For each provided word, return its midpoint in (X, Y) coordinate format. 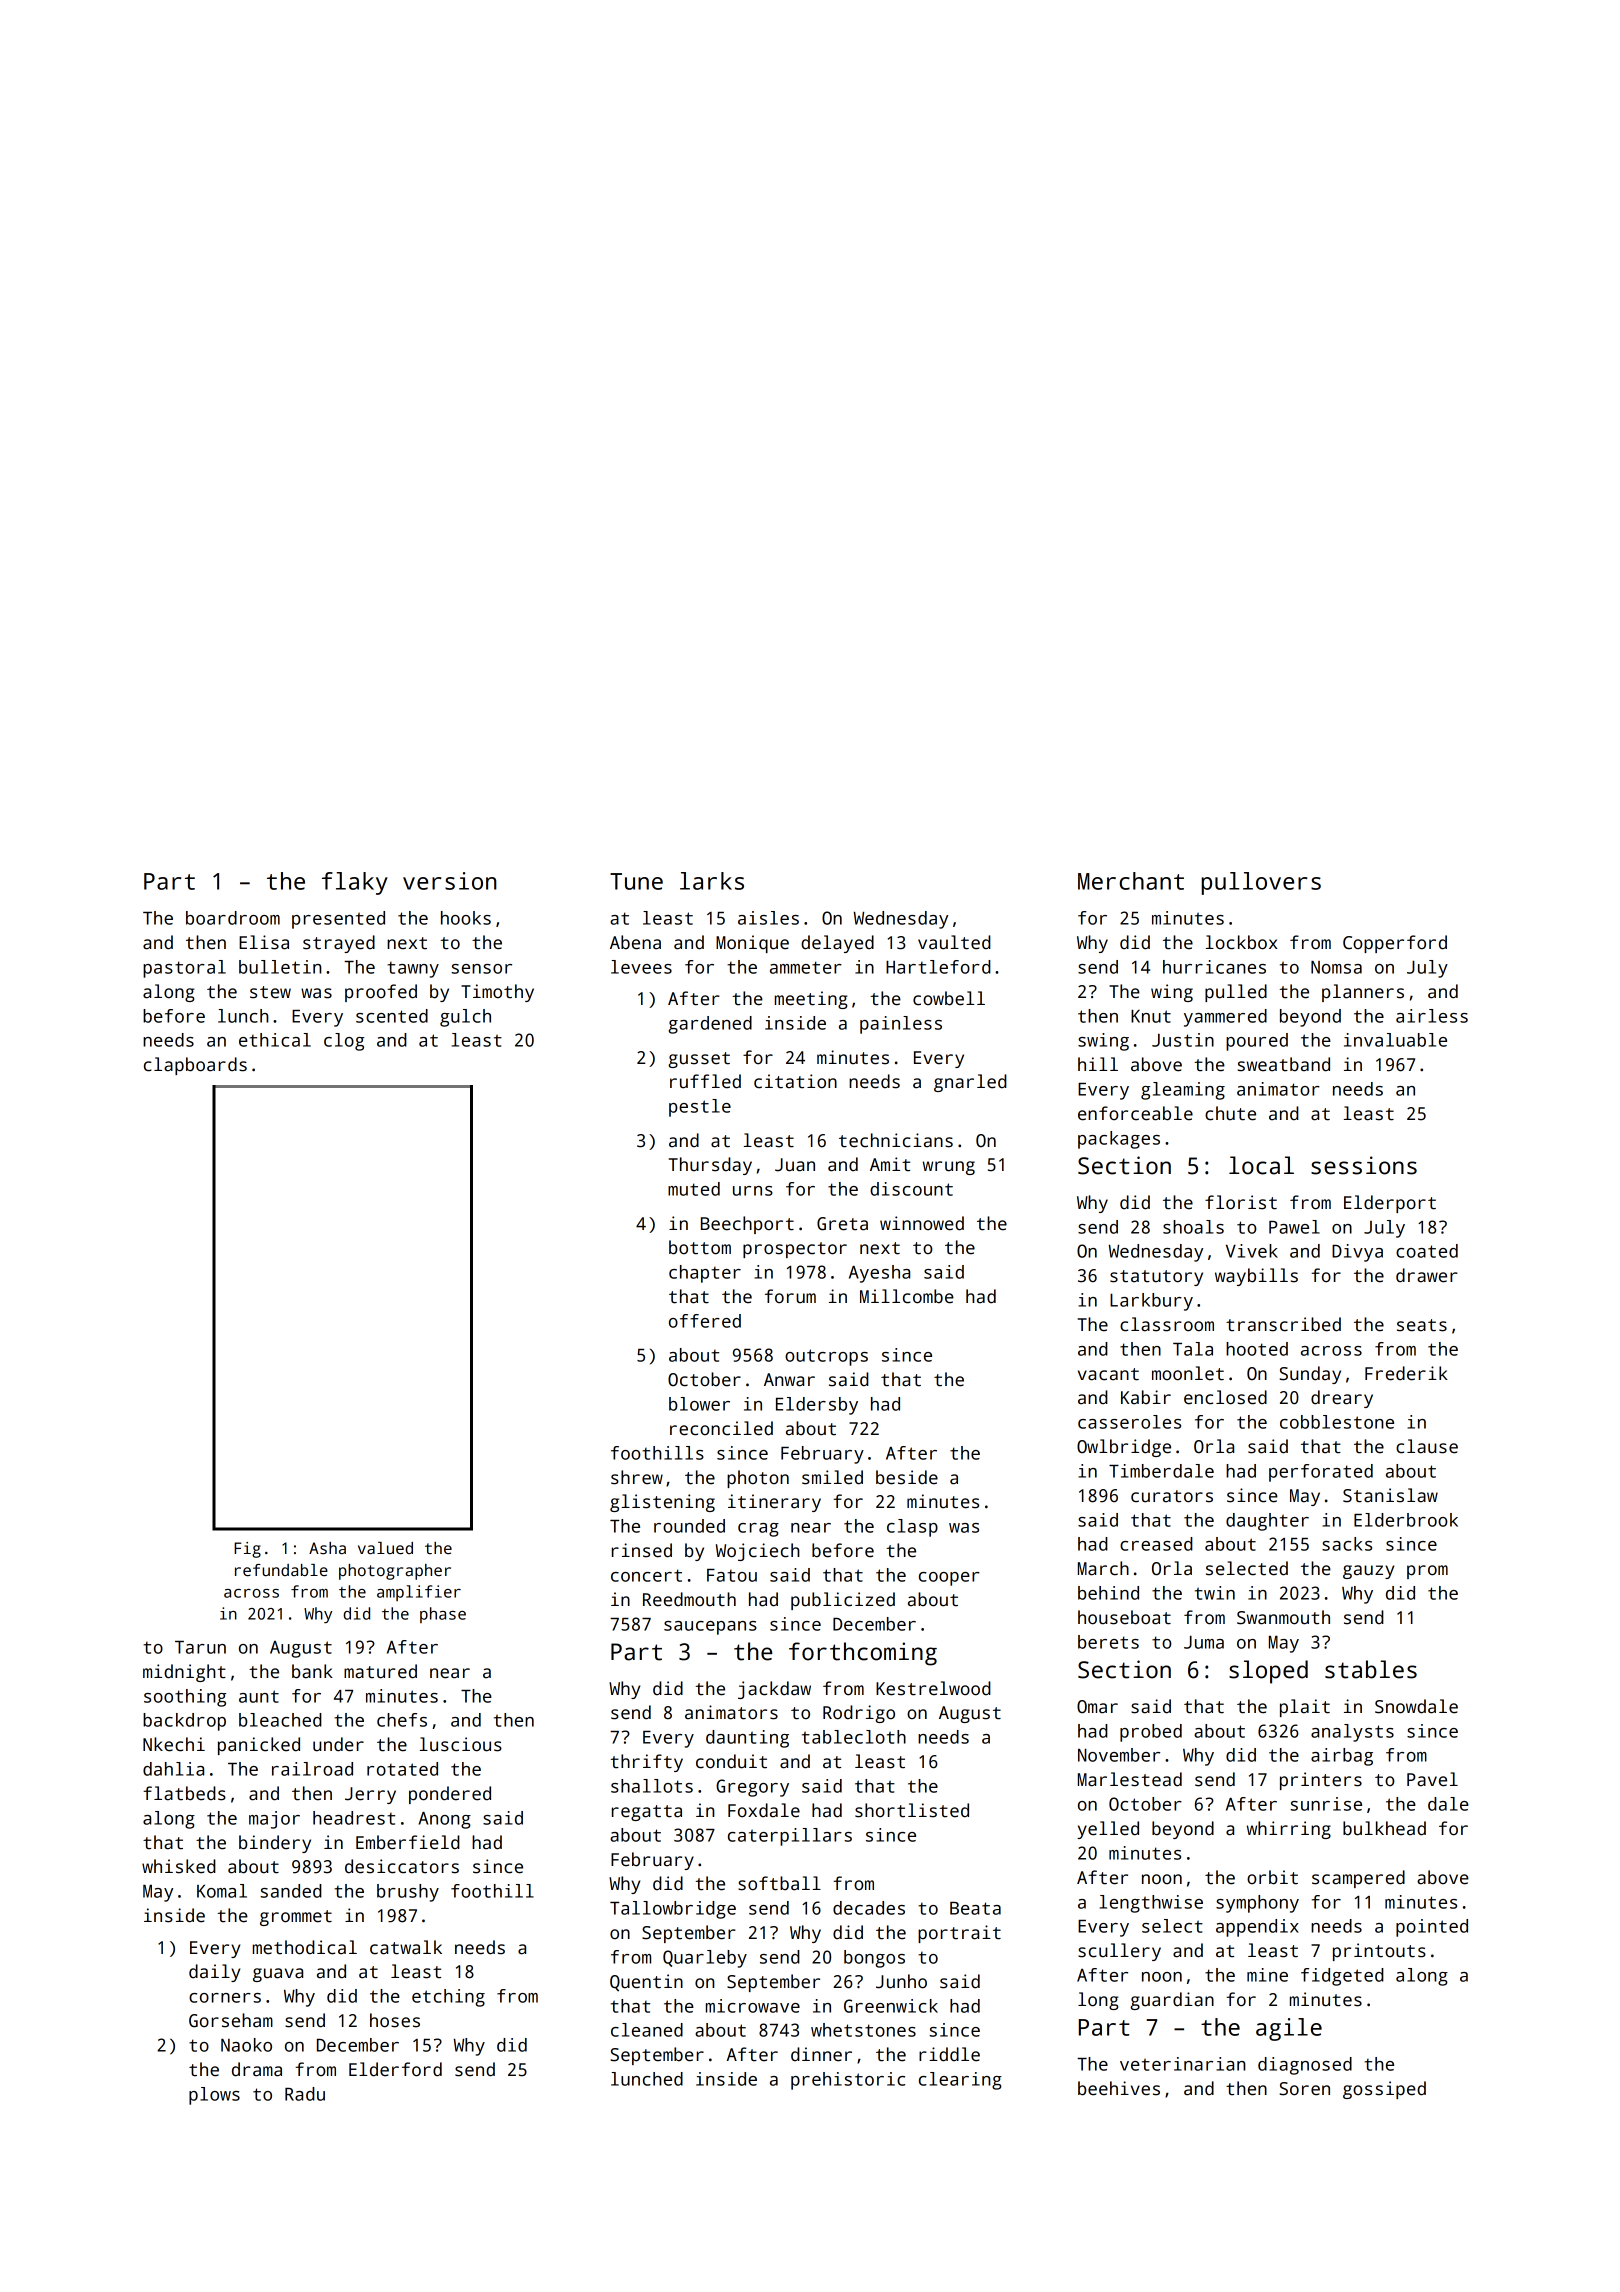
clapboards (195, 1066)
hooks (466, 918)
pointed (1432, 1928)
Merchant (1131, 881)
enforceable (1135, 1113)
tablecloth (854, 1737)
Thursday (710, 1166)
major (274, 1820)
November (1119, 1755)
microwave (753, 2006)
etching (448, 1998)
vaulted (954, 942)
